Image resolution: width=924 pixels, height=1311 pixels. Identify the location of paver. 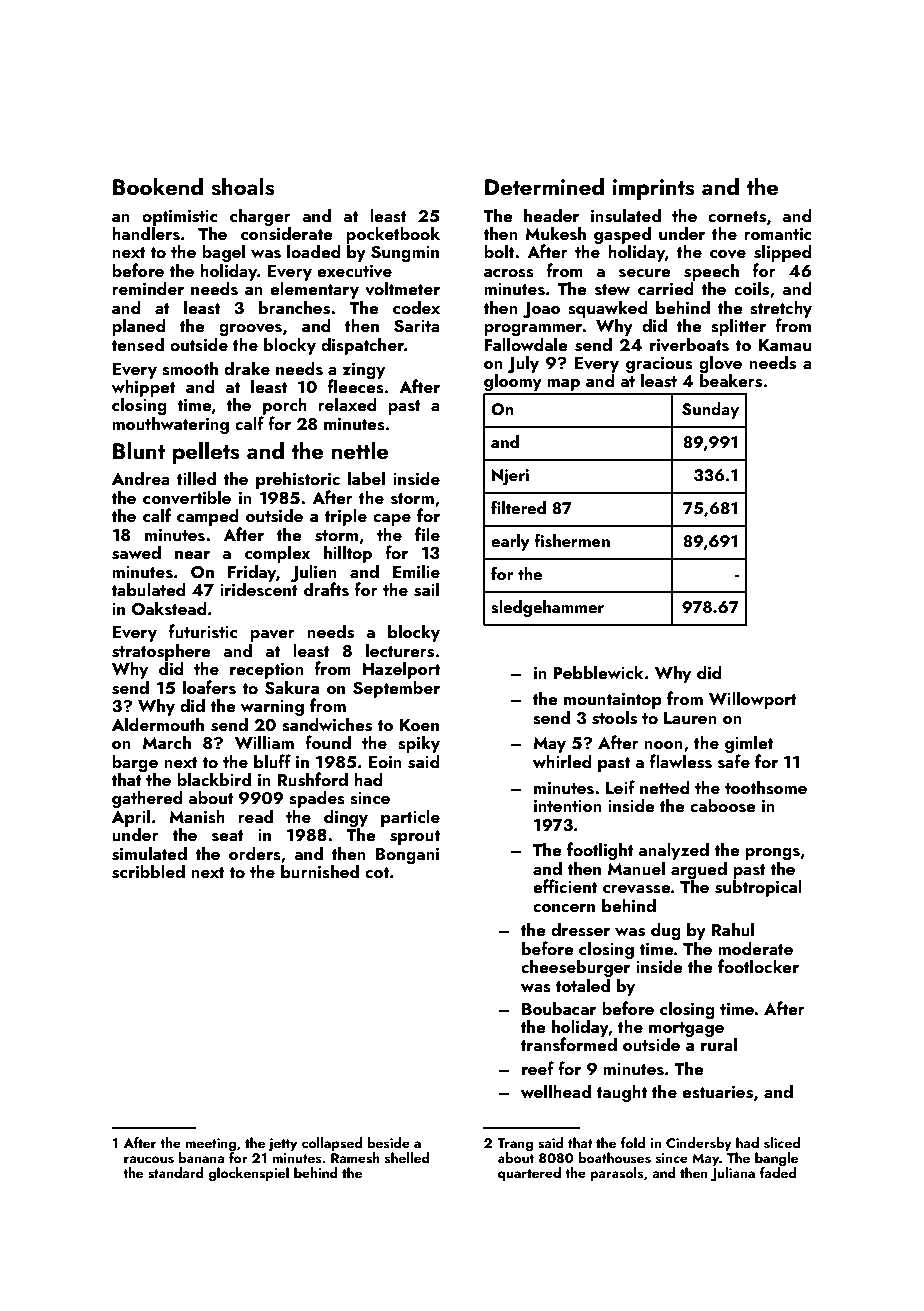
(272, 636).
